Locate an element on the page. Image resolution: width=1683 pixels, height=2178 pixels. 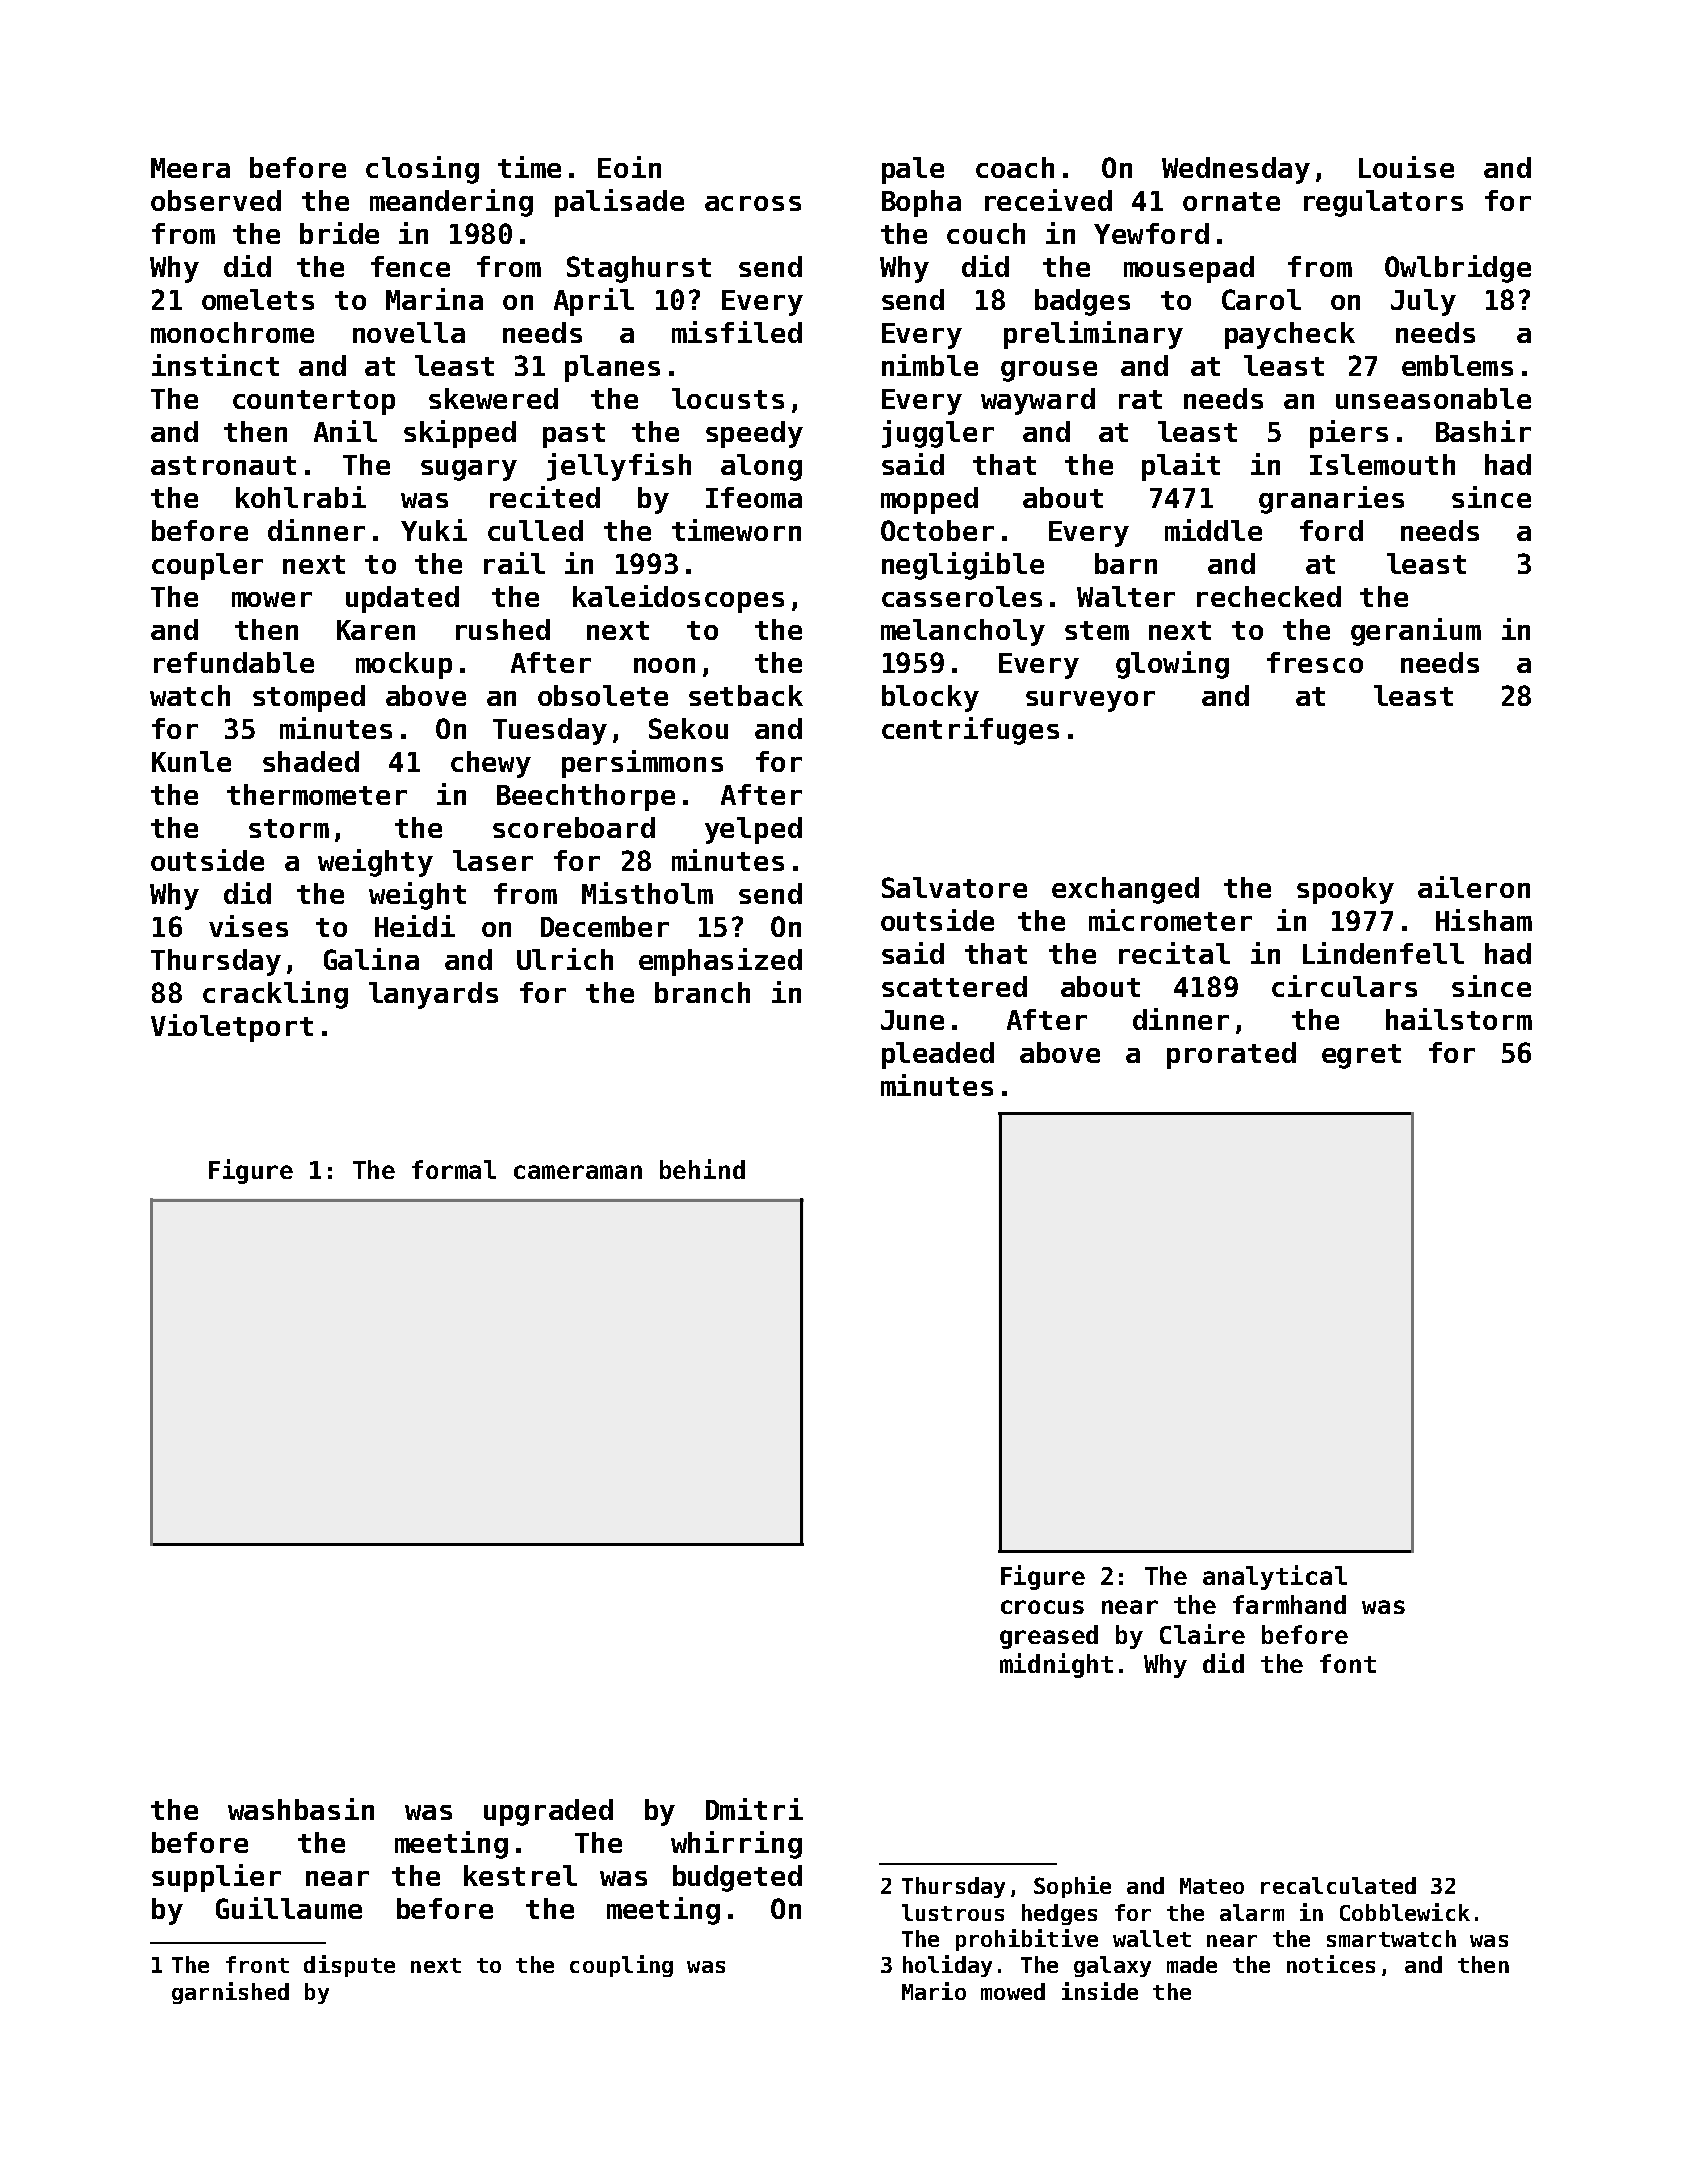
exchanged is located at coordinates (1125, 890).
